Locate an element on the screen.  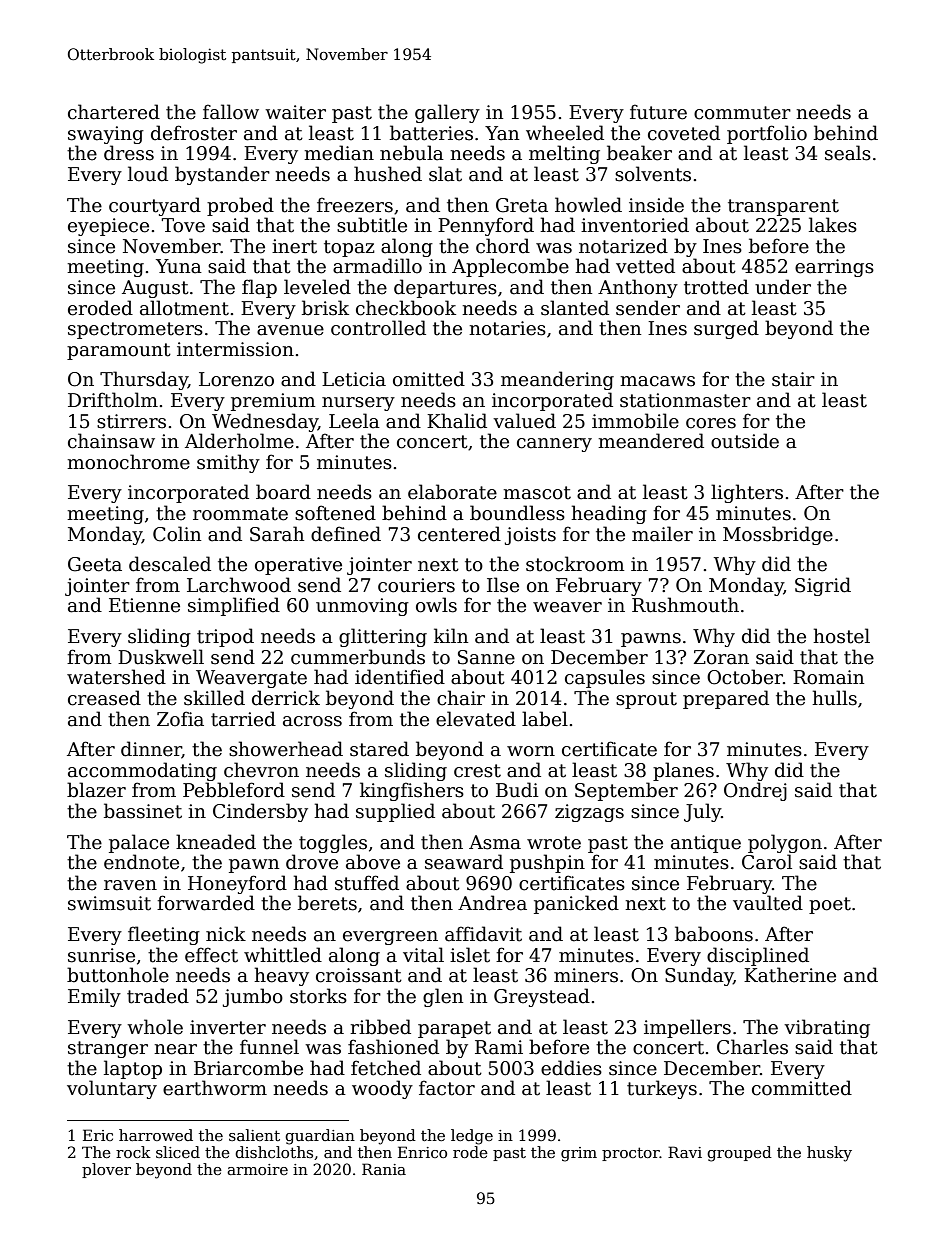
grim is located at coordinates (579, 1154).
